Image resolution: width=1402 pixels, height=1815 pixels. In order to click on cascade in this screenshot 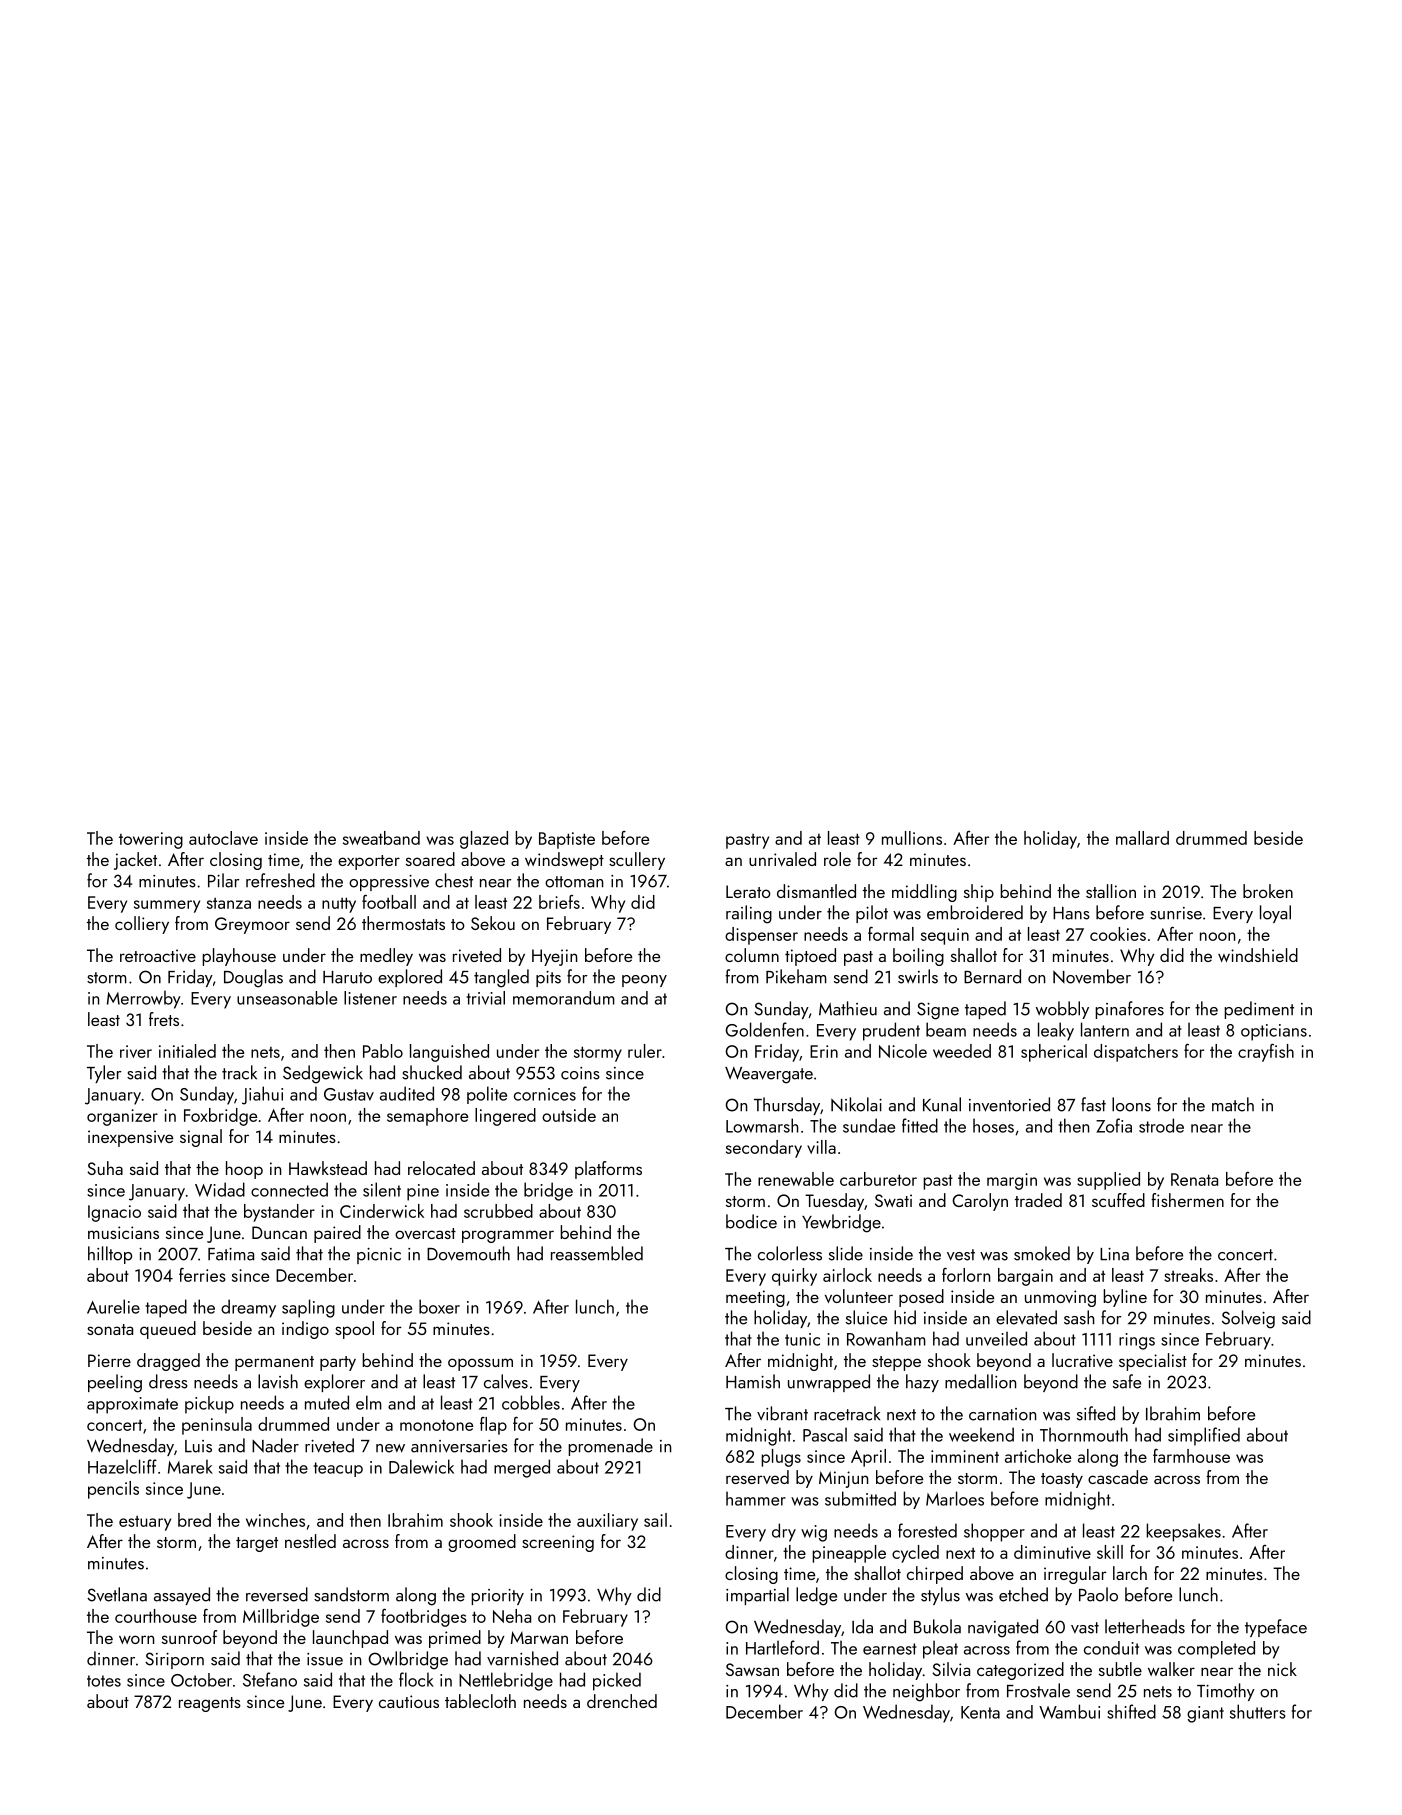, I will do `click(1118, 1477)`.
